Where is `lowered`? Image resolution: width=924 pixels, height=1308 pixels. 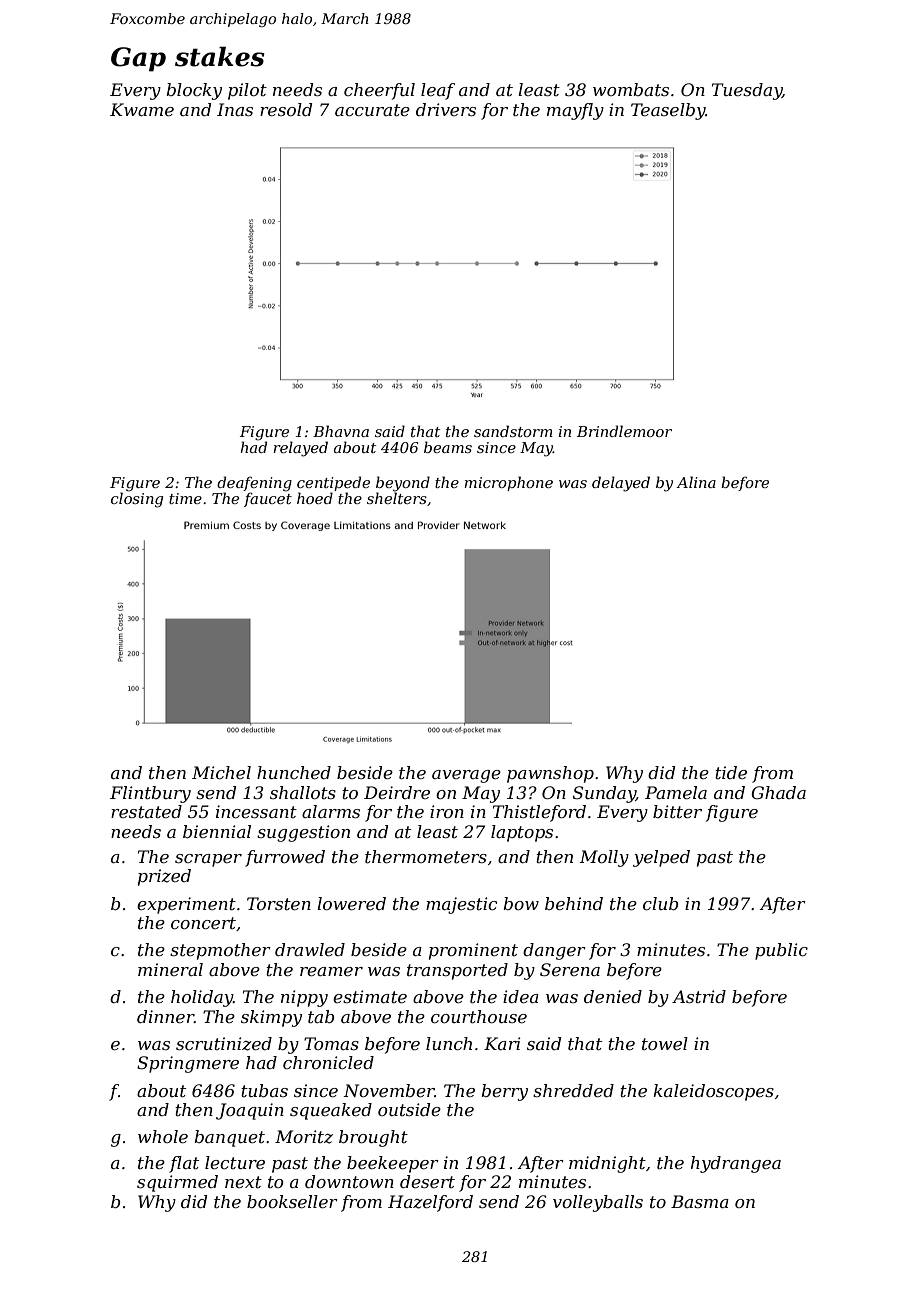 lowered is located at coordinates (351, 903).
